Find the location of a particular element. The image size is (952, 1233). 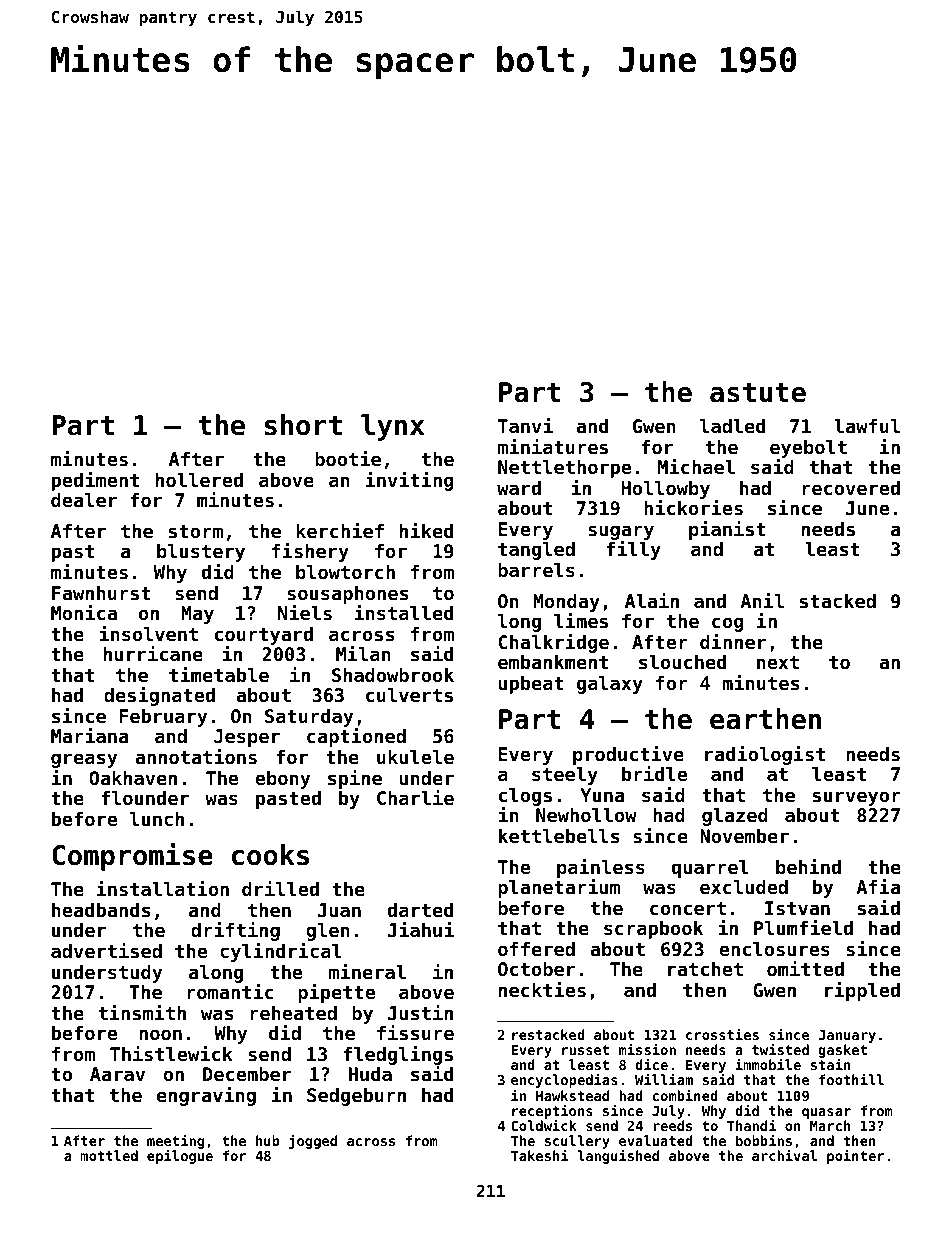

recovered is located at coordinates (851, 488).
